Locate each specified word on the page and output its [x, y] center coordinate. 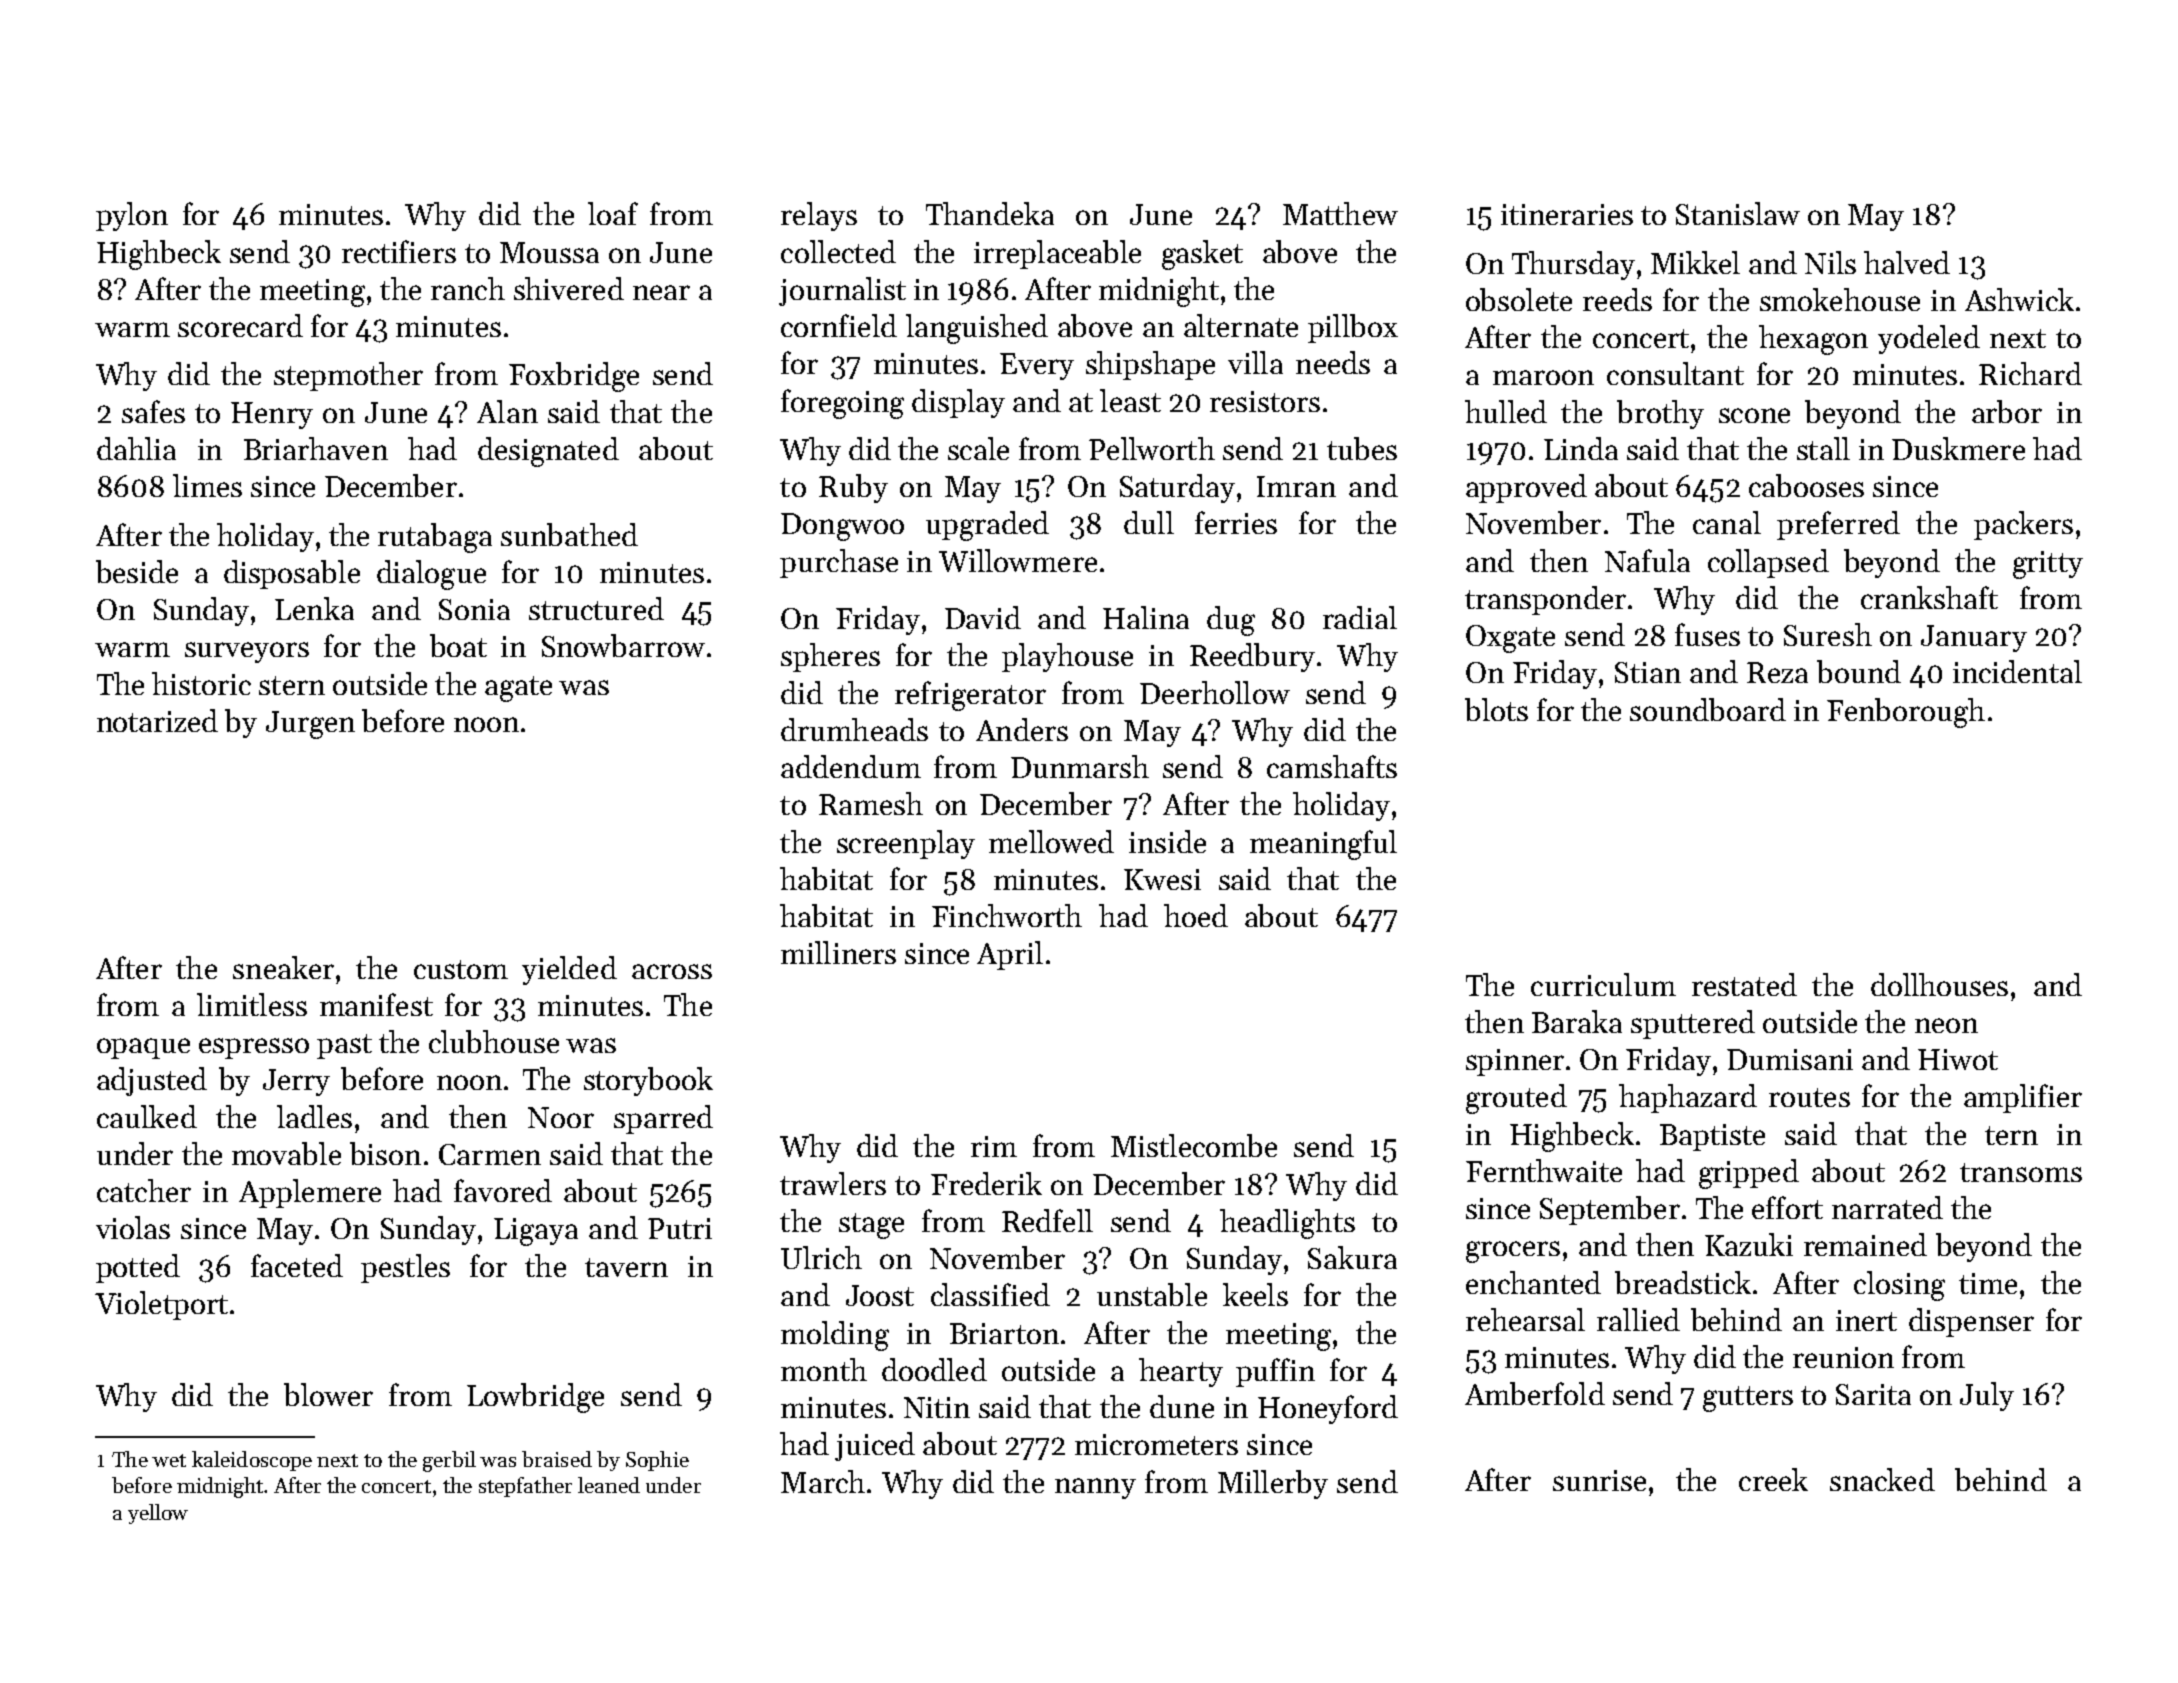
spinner [1515, 1062]
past [344, 1046]
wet [169, 1460]
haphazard [1688, 1098]
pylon [132, 216]
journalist [842, 291]
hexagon [1813, 340]
